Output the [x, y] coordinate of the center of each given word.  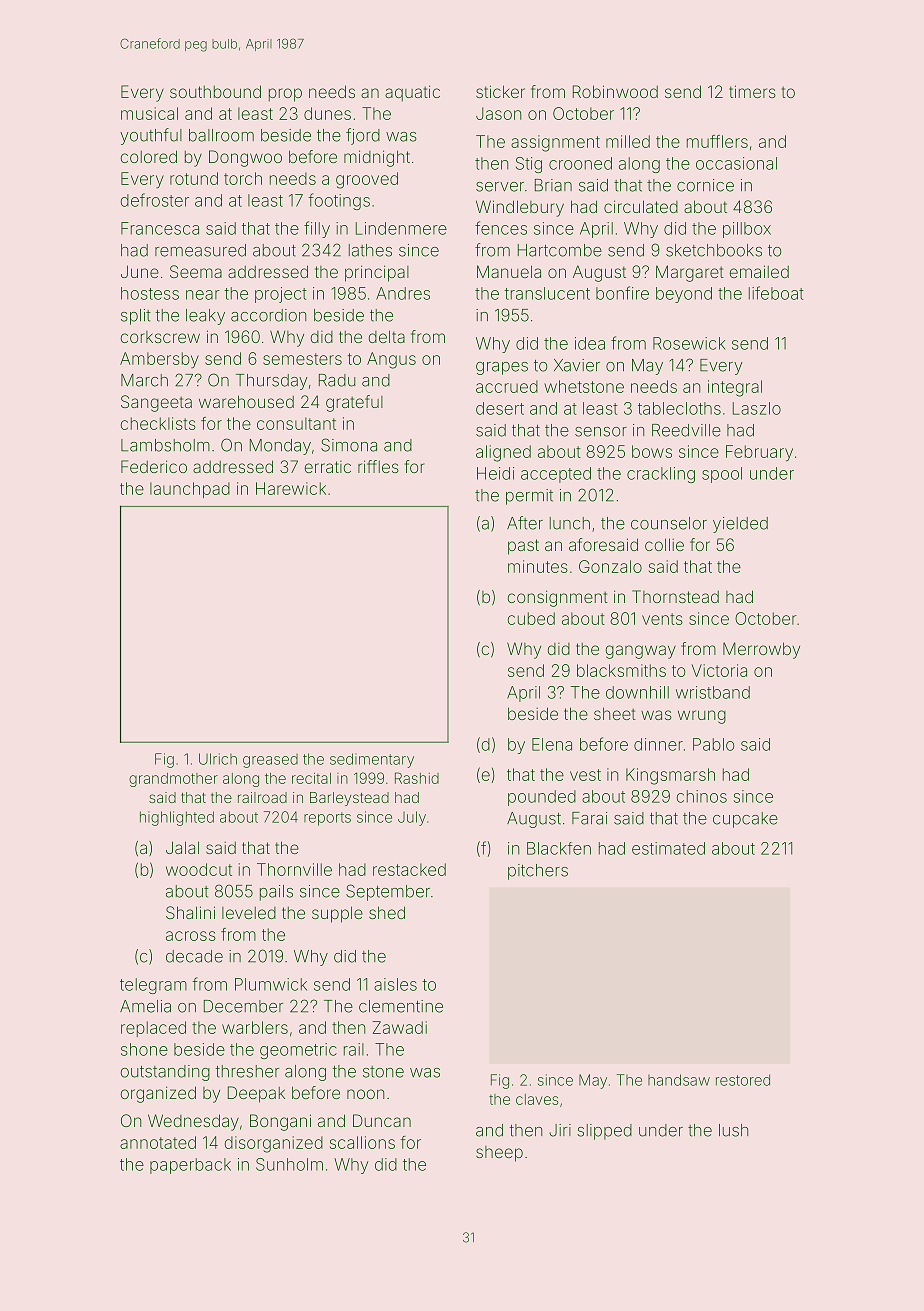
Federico [154, 466]
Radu [337, 380]
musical [149, 113]
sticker [500, 91]
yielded [740, 525]
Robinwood [615, 91]
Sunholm [289, 1164]
